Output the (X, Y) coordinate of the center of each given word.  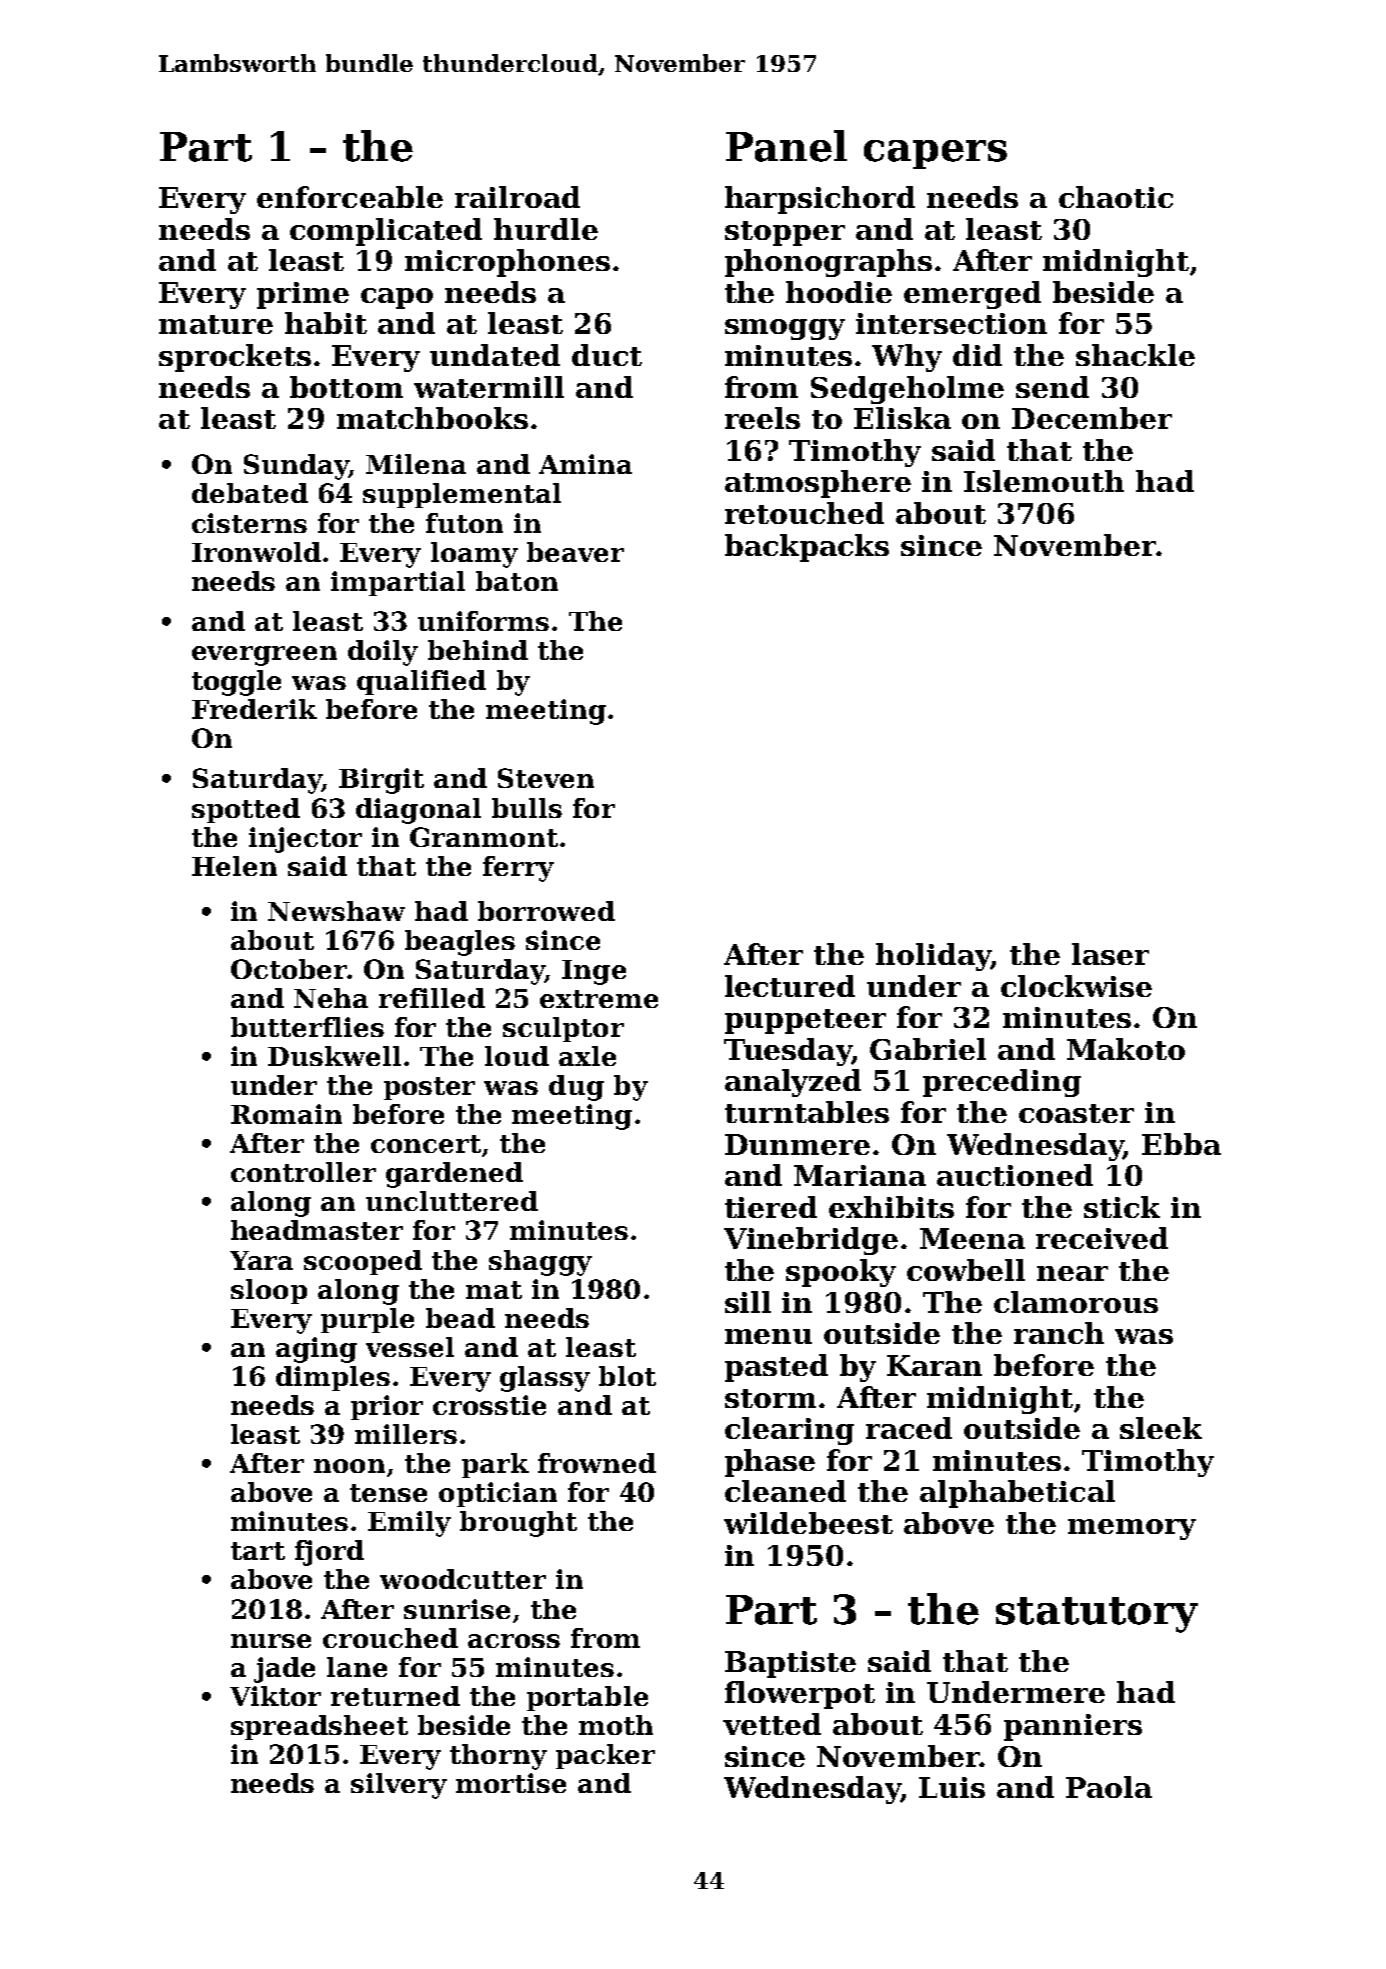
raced (909, 1428)
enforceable (350, 197)
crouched (390, 1638)
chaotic (1116, 197)
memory (1132, 1529)
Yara (261, 1260)
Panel (786, 146)
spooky (841, 1273)
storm (770, 1398)
